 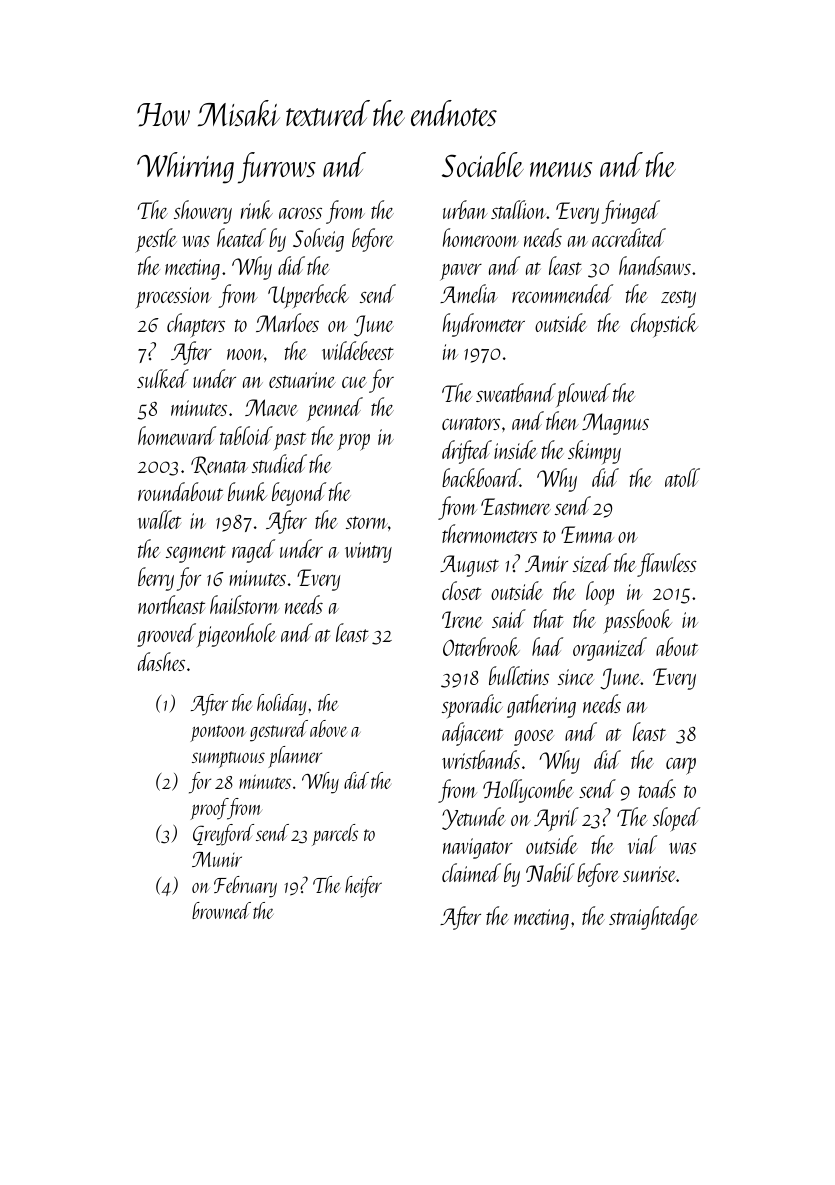 What do you see at coordinates (471, 872) in the image?
I see `claimed` at bounding box center [471, 872].
